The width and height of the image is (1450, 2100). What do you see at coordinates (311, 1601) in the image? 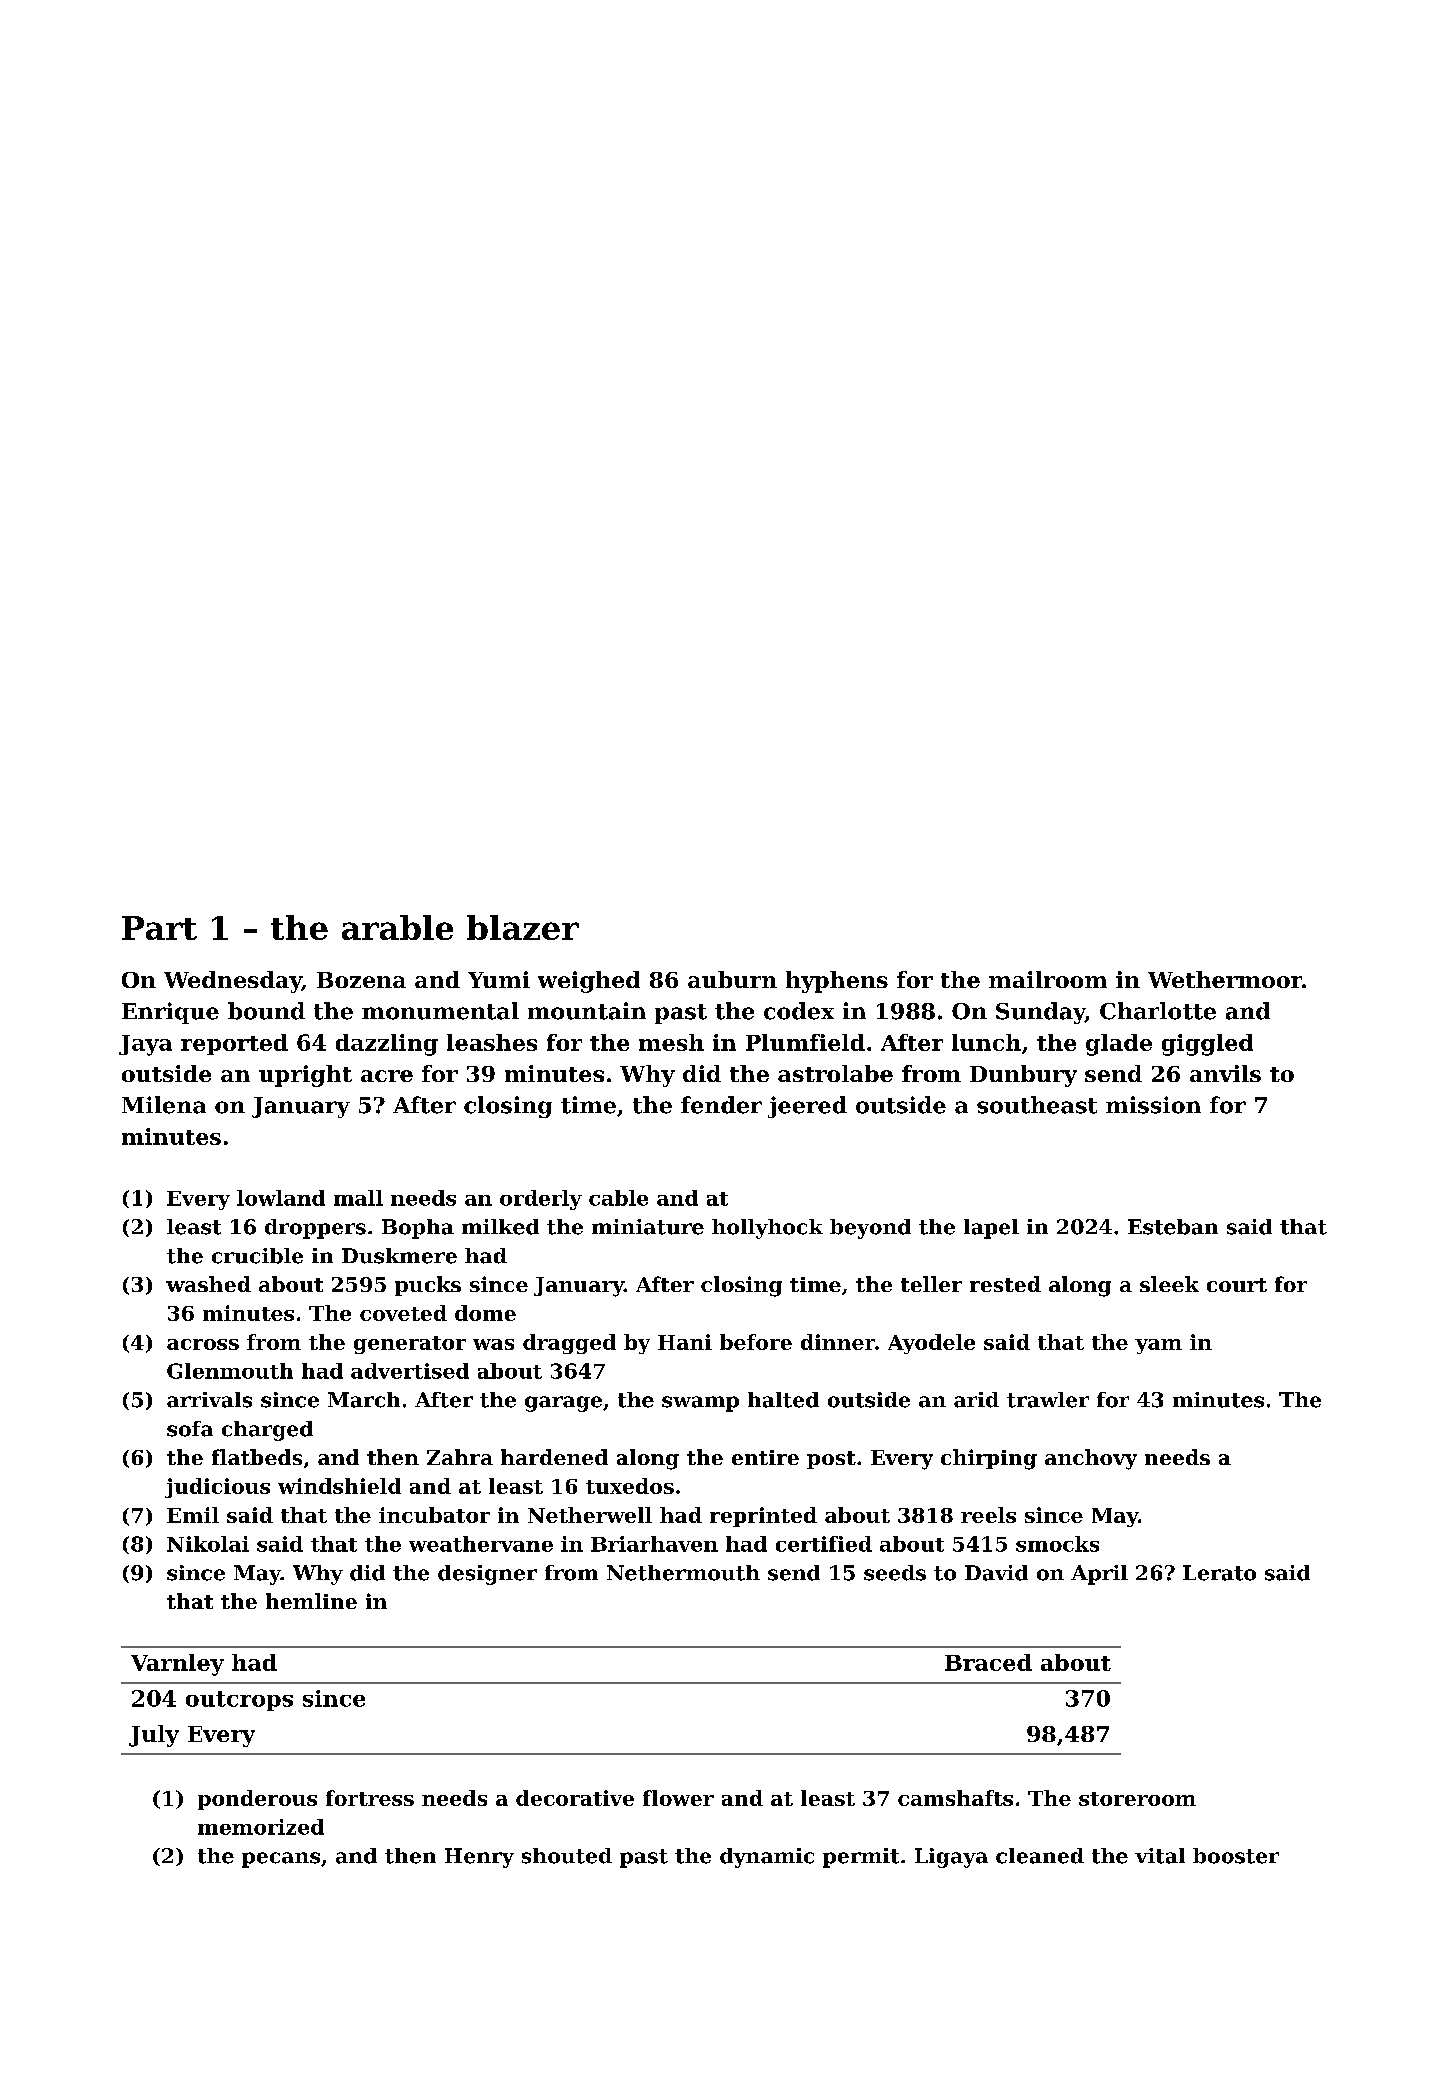
I see `hemline` at bounding box center [311, 1601].
